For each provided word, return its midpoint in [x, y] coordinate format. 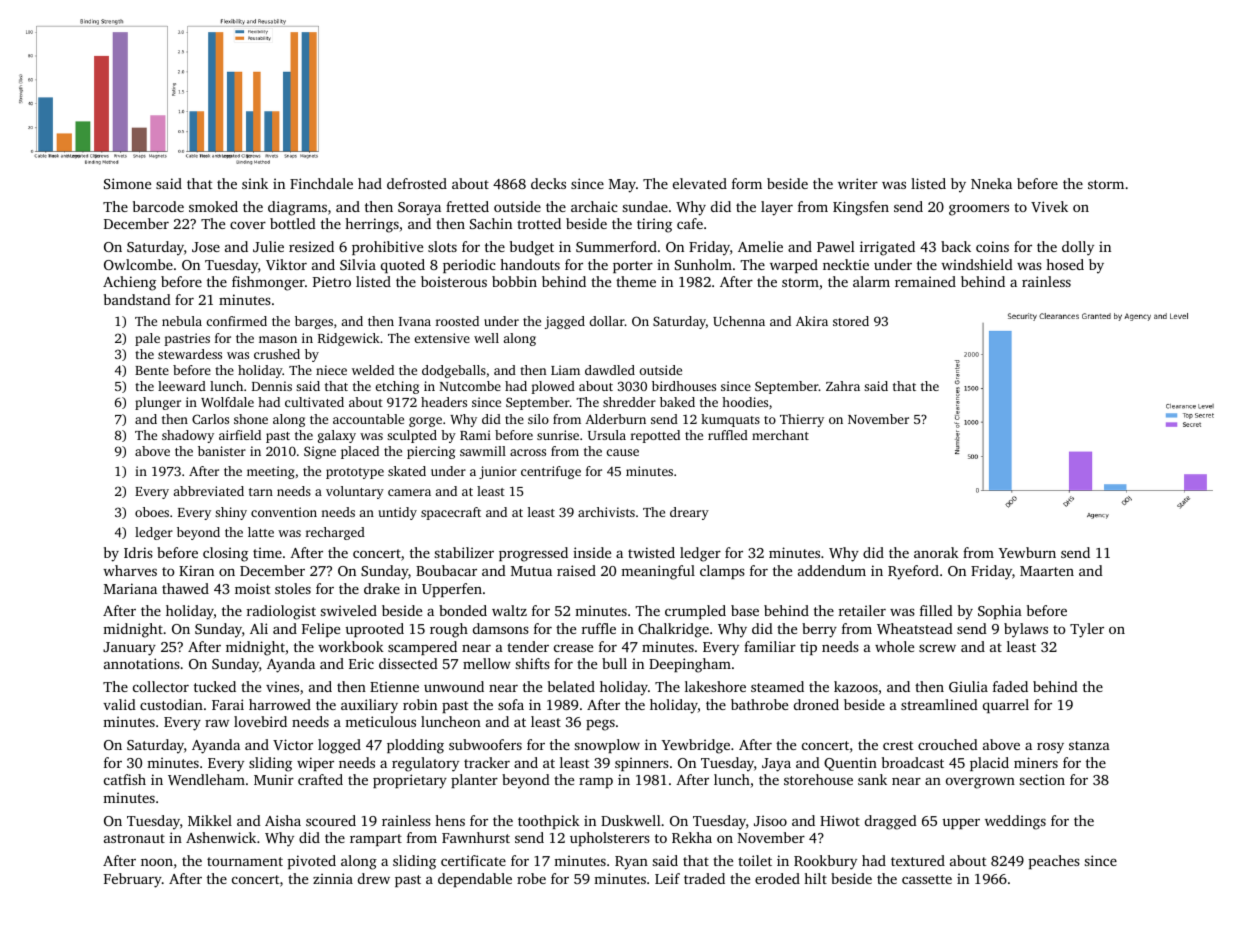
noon [157, 862]
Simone [127, 183]
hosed [1065, 264]
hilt [815, 878]
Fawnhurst [476, 837]
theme [636, 281]
